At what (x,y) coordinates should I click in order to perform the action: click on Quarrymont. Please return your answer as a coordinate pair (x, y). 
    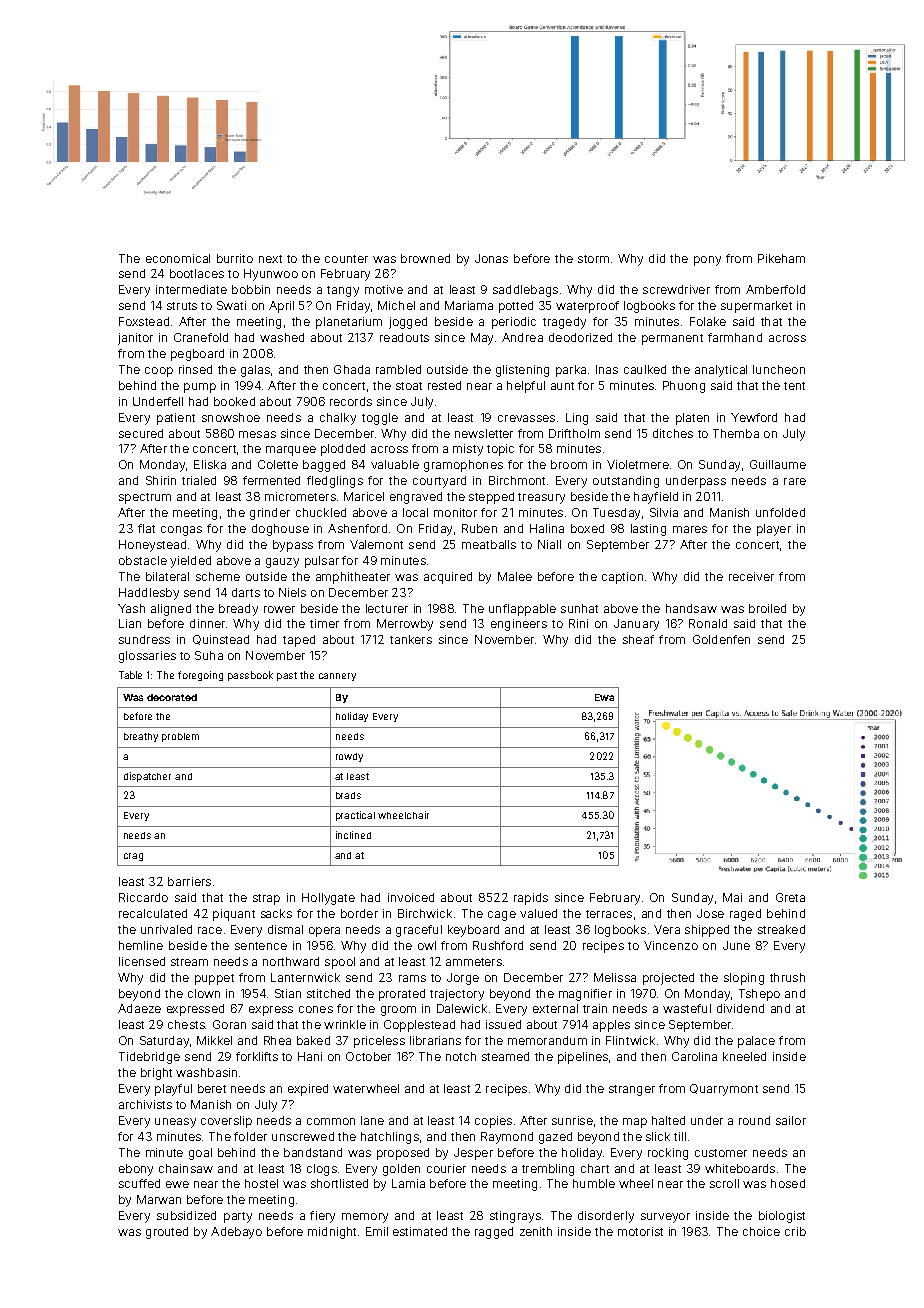
    Looking at the image, I should click on (724, 1090).
